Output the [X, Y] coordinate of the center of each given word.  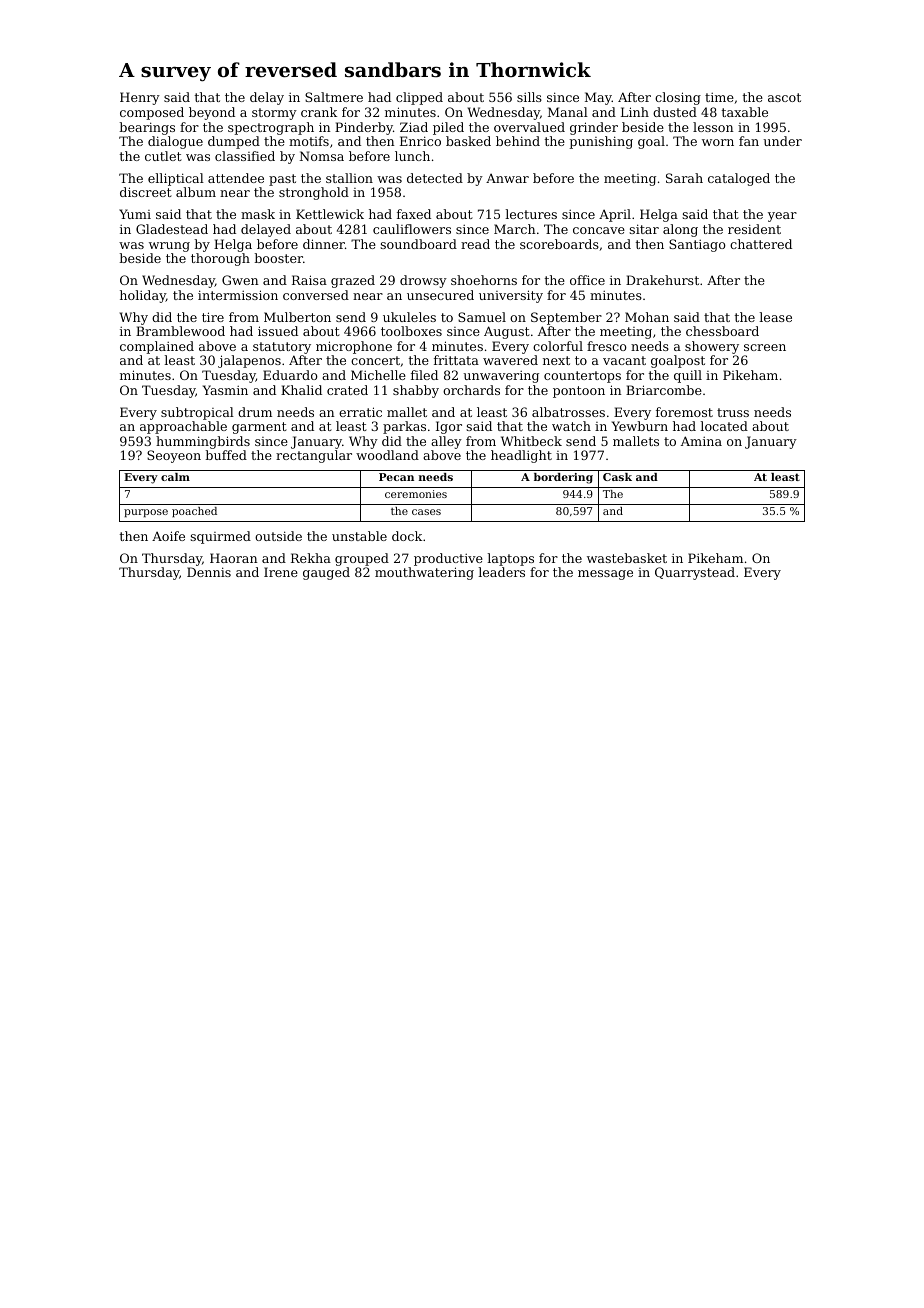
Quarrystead [695, 573]
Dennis [209, 572]
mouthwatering [424, 573]
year [782, 217]
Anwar [507, 178]
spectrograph [271, 128]
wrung [169, 247]
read [475, 244]
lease [776, 317]
